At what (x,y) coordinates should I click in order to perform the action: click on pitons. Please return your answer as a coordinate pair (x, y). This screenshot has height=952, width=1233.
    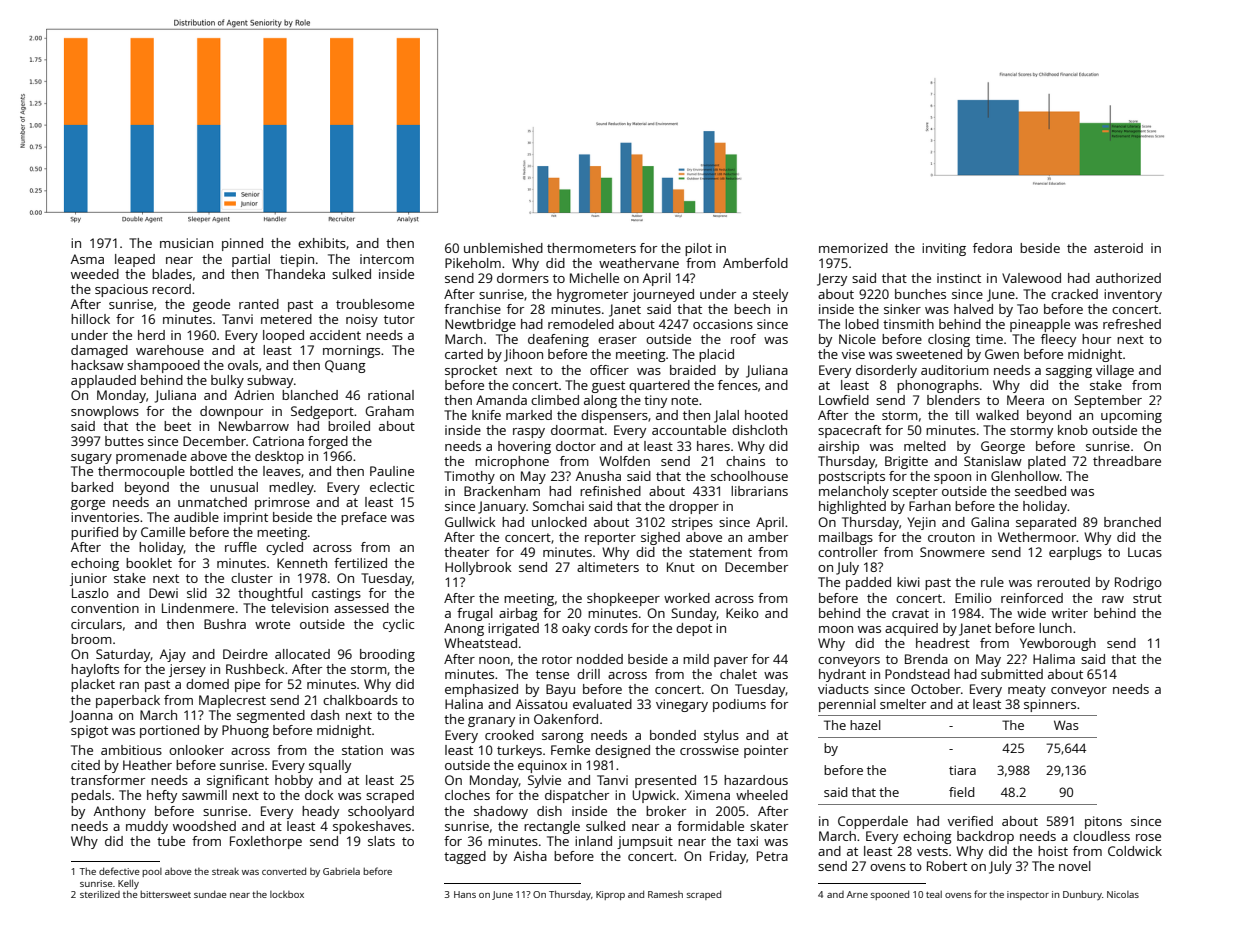
    Looking at the image, I should click on (1103, 822).
